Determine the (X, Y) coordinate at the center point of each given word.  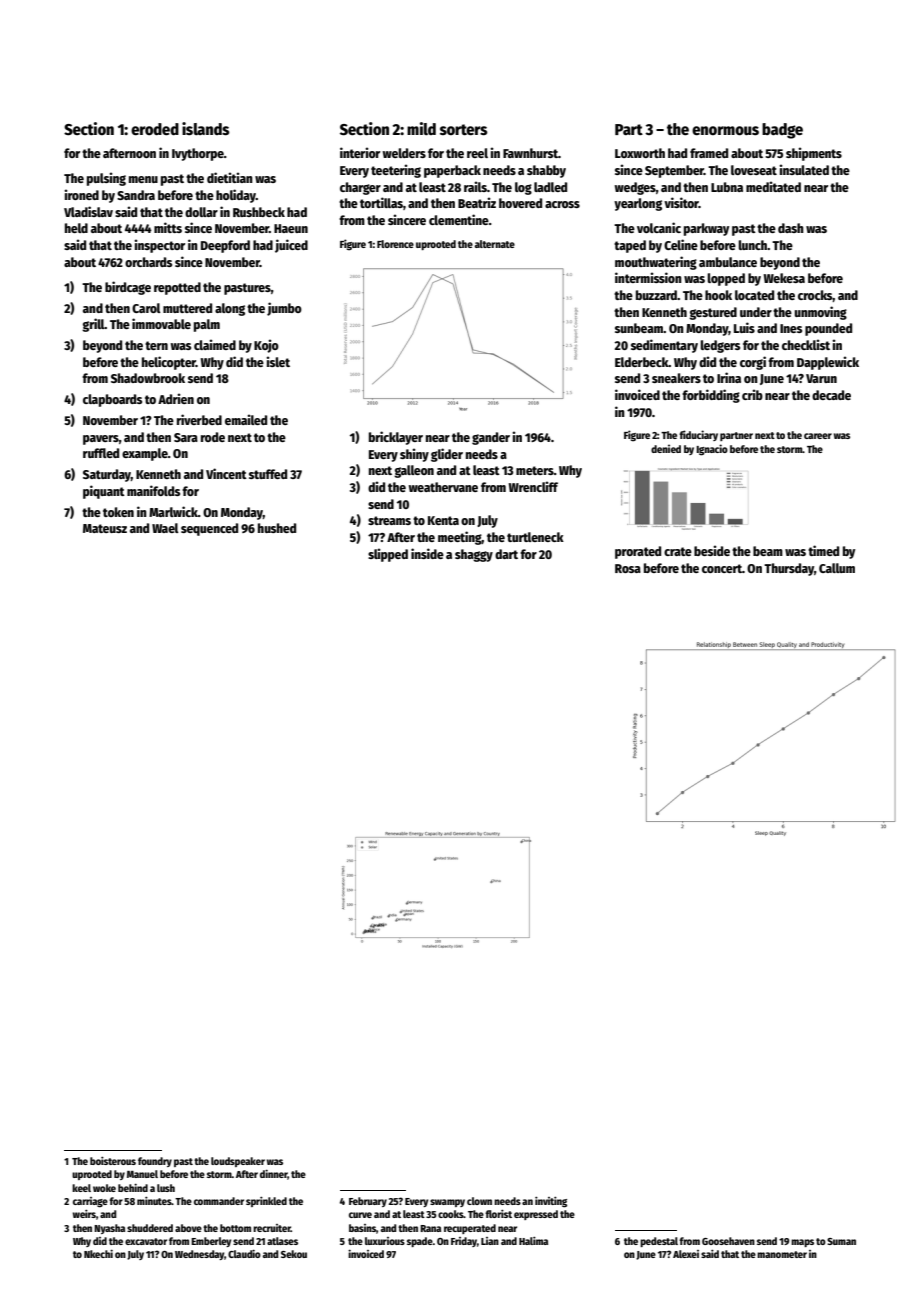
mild (421, 128)
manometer (782, 1254)
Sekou (294, 1254)
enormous (725, 131)
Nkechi (98, 1253)
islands (205, 128)
